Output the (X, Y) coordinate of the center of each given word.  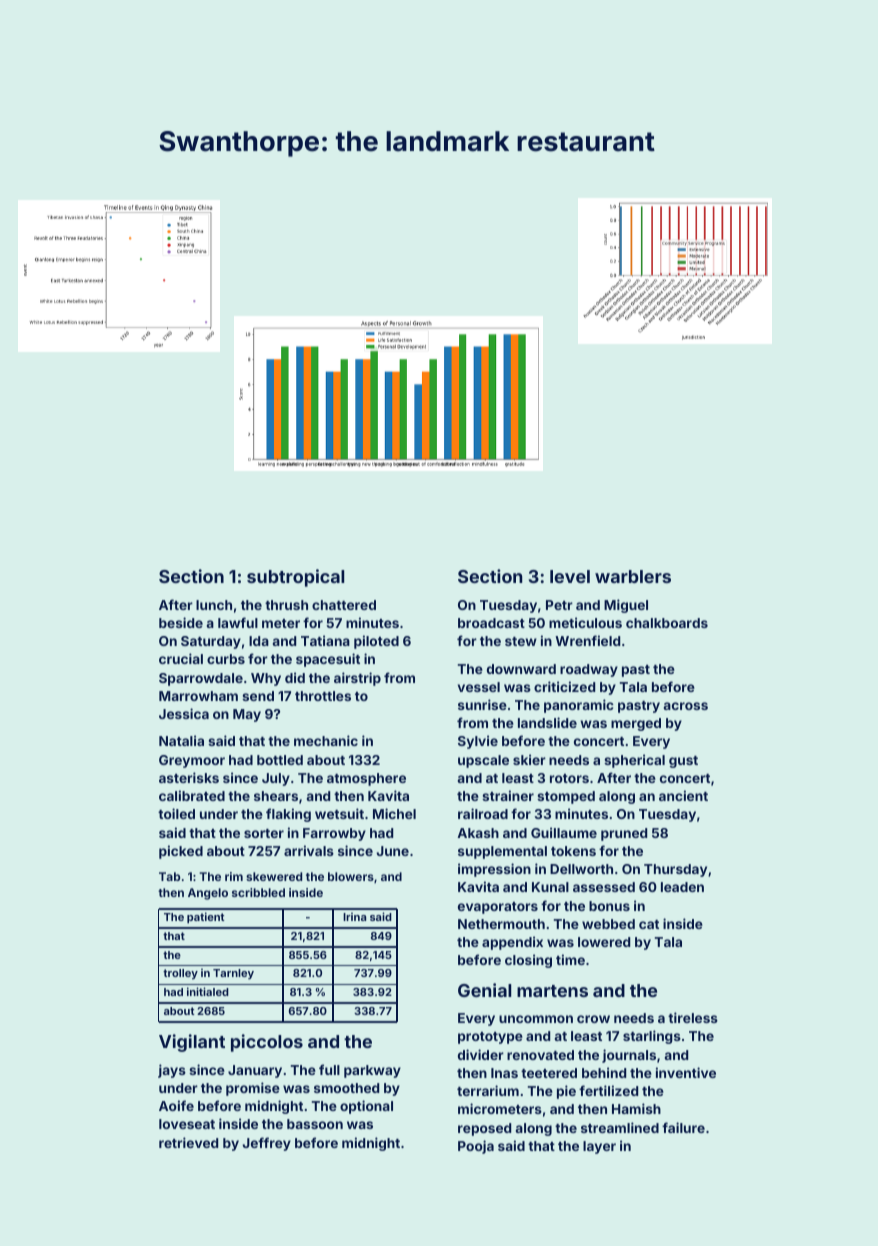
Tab (169, 876)
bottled (280, 760)
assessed (604, 887)
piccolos (267, 1043)
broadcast (491, 623)
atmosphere (366, 779)
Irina (354, 916)
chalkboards (667, 623)
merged (636, 724)
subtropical (295, 578)
